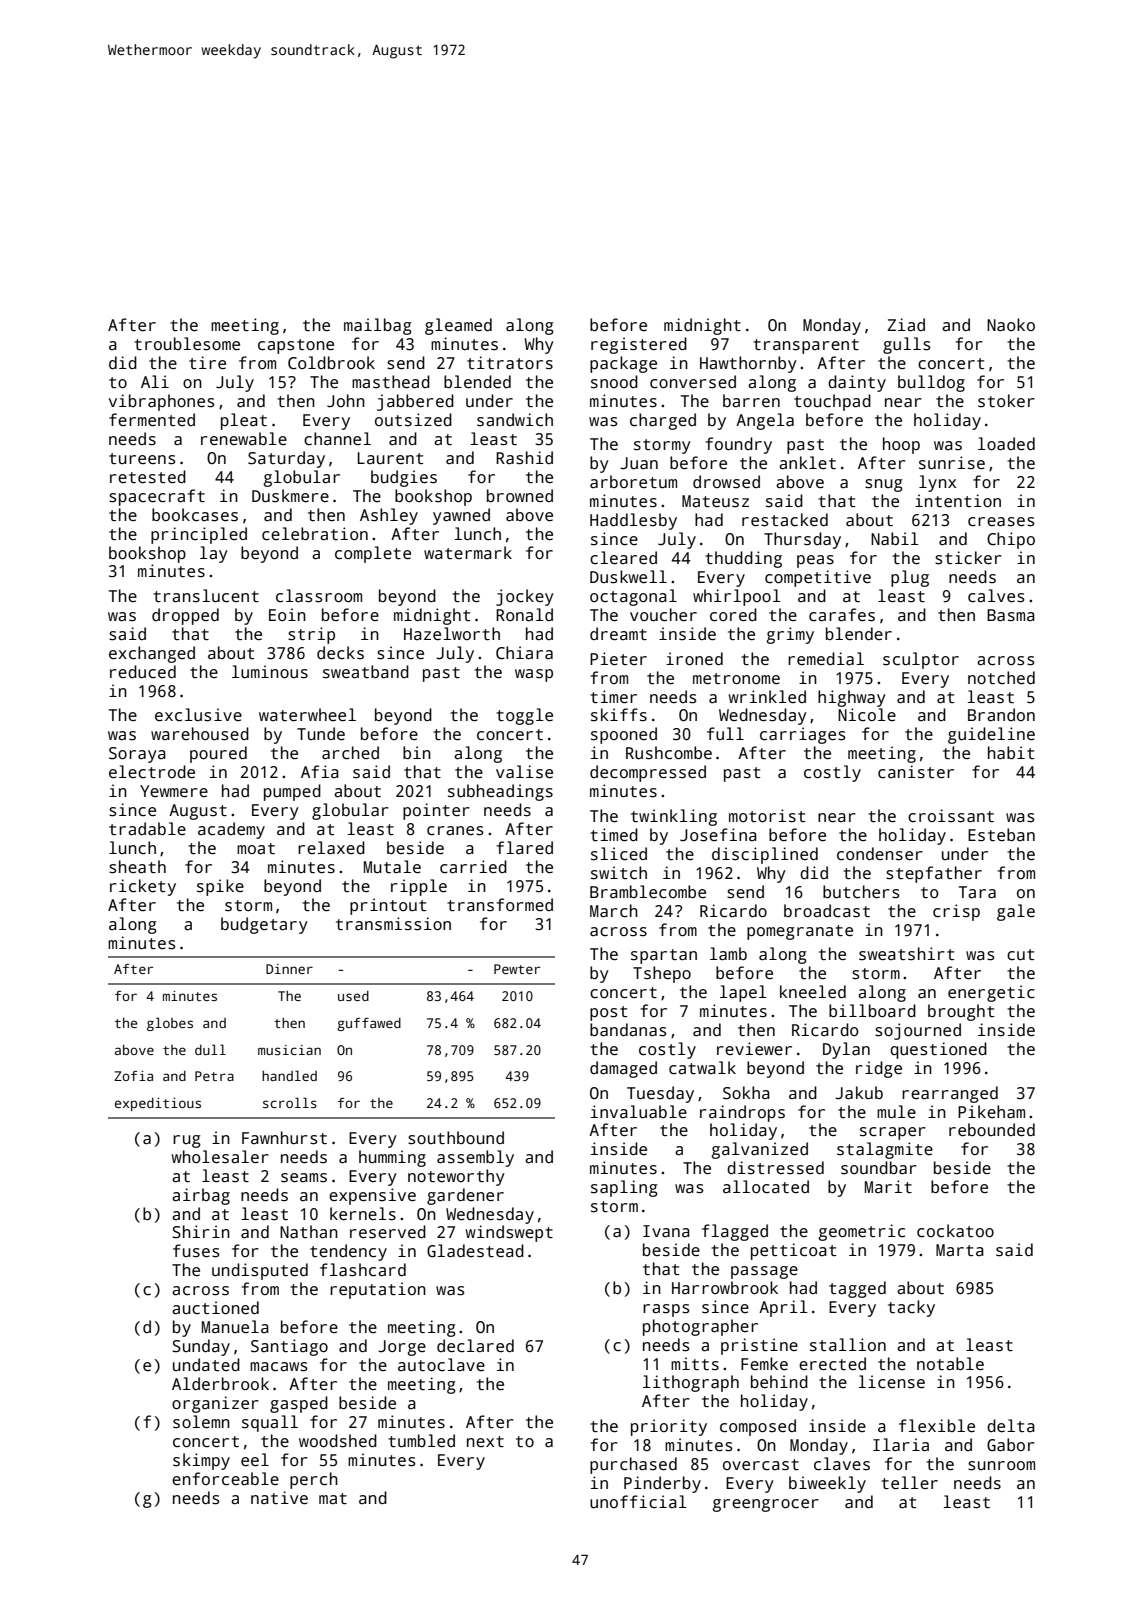  I want to click on unofficial, so click(638, 1502).
